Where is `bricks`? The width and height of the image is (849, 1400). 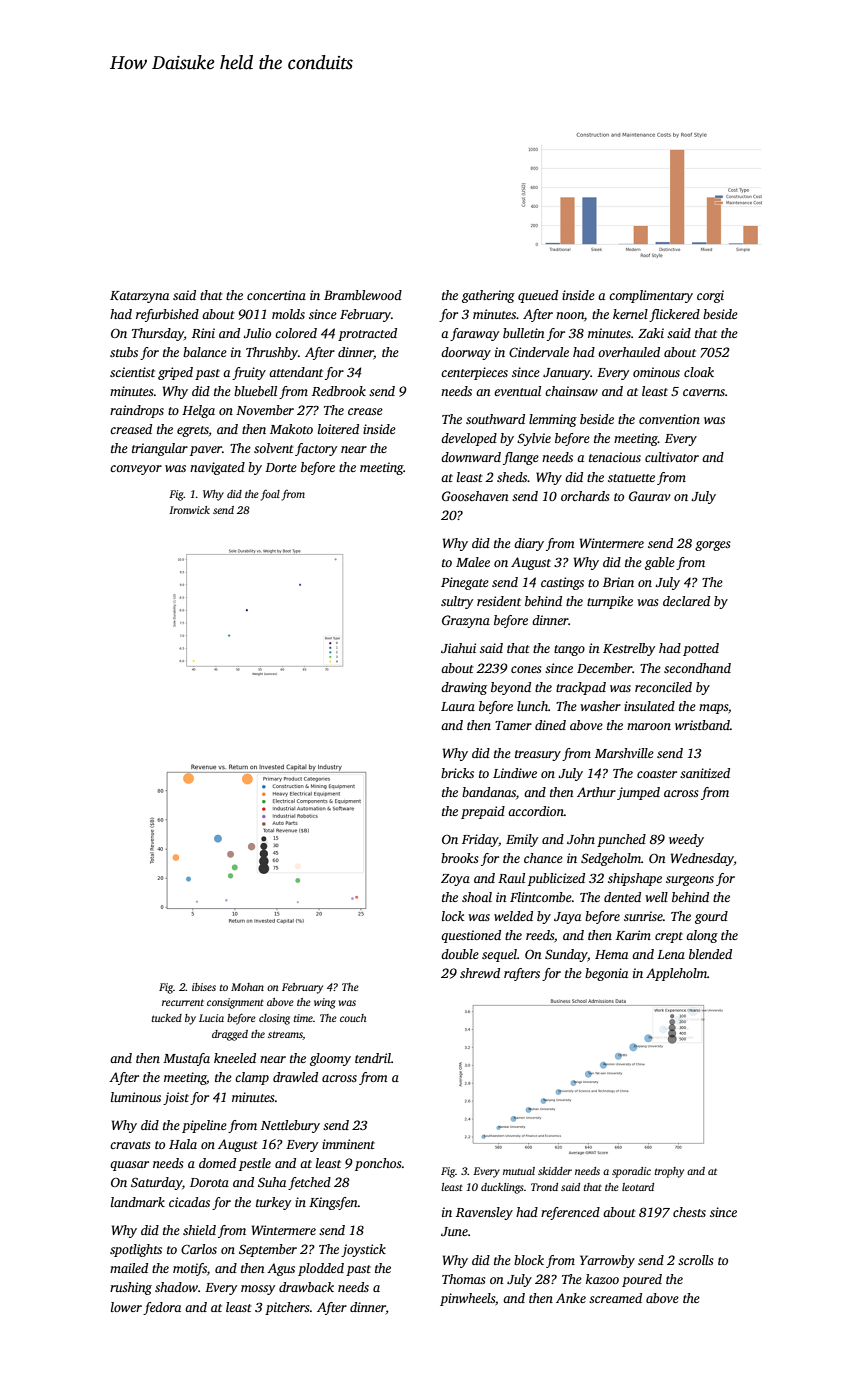 bricks is located at coordinates (457, 773).
